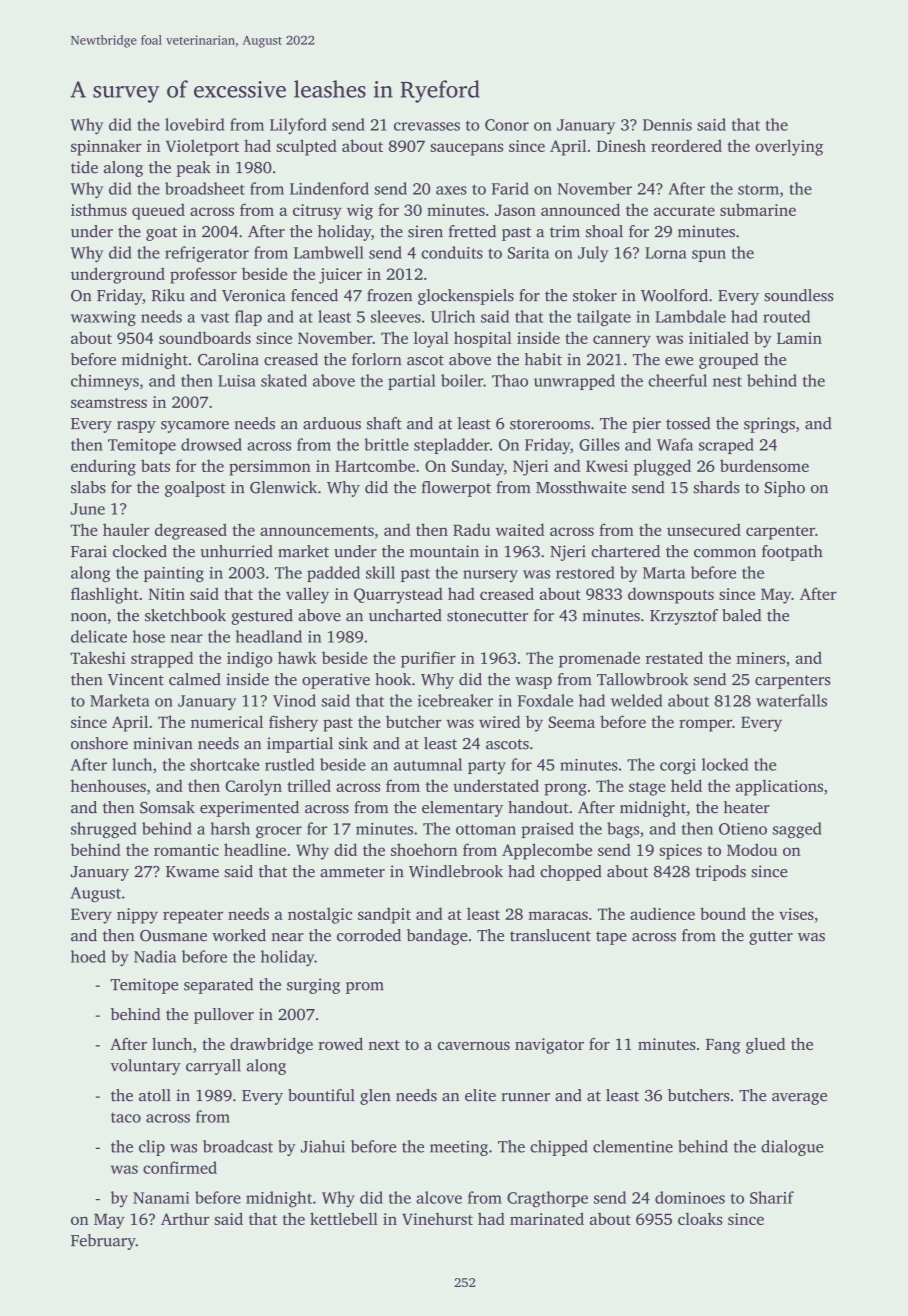 This screenshot has width=908, height=1316. What do you see at coordinates (723, 1046) in the screenshot?
I see `Fang` at bounding box center [723, 1046].
